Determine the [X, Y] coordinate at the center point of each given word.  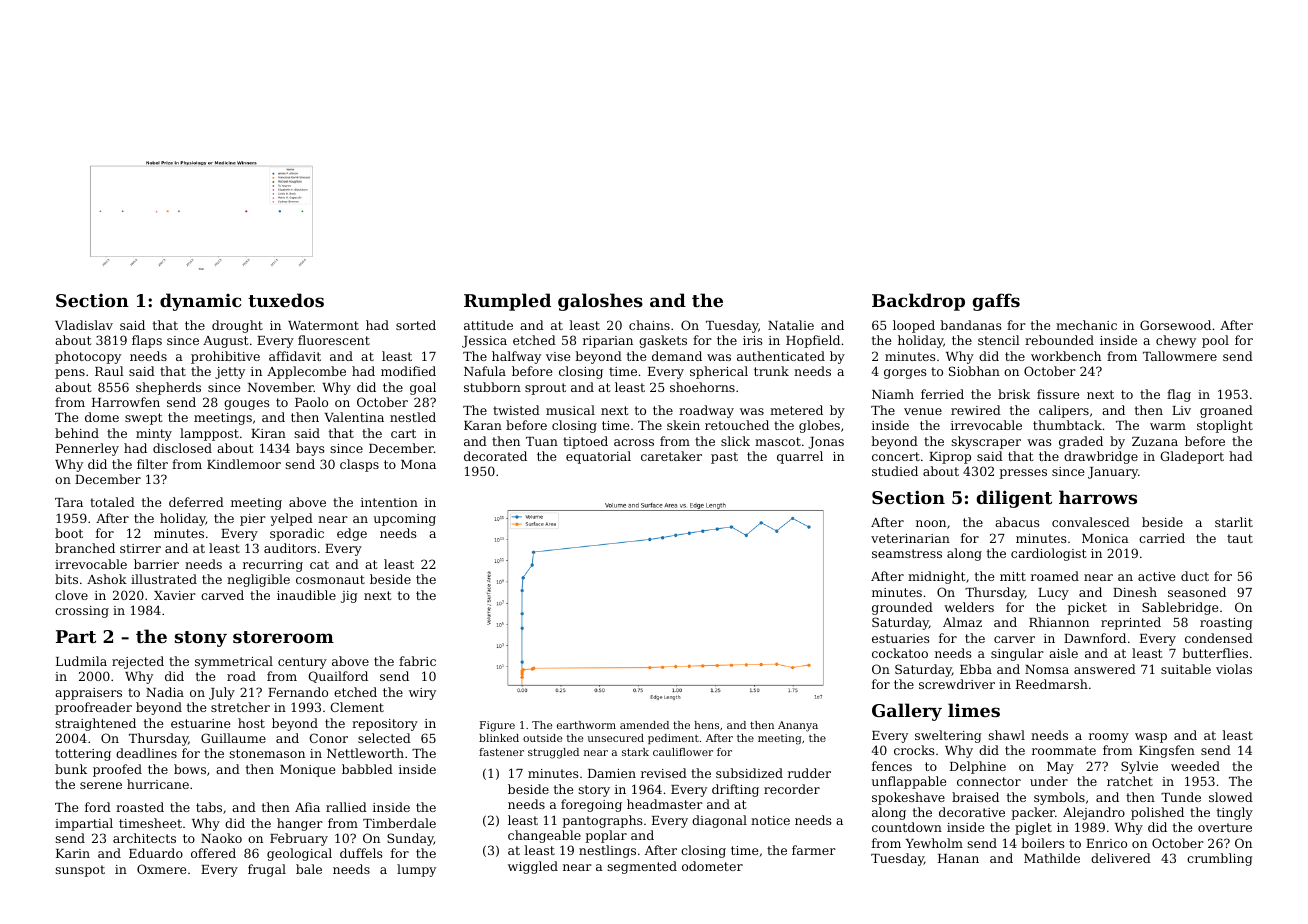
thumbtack [1067, 425]
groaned [1226, 411]
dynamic [200, 302]
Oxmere [161, 869]
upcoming [405, 520]
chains [649, 325]
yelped [291, 519]
